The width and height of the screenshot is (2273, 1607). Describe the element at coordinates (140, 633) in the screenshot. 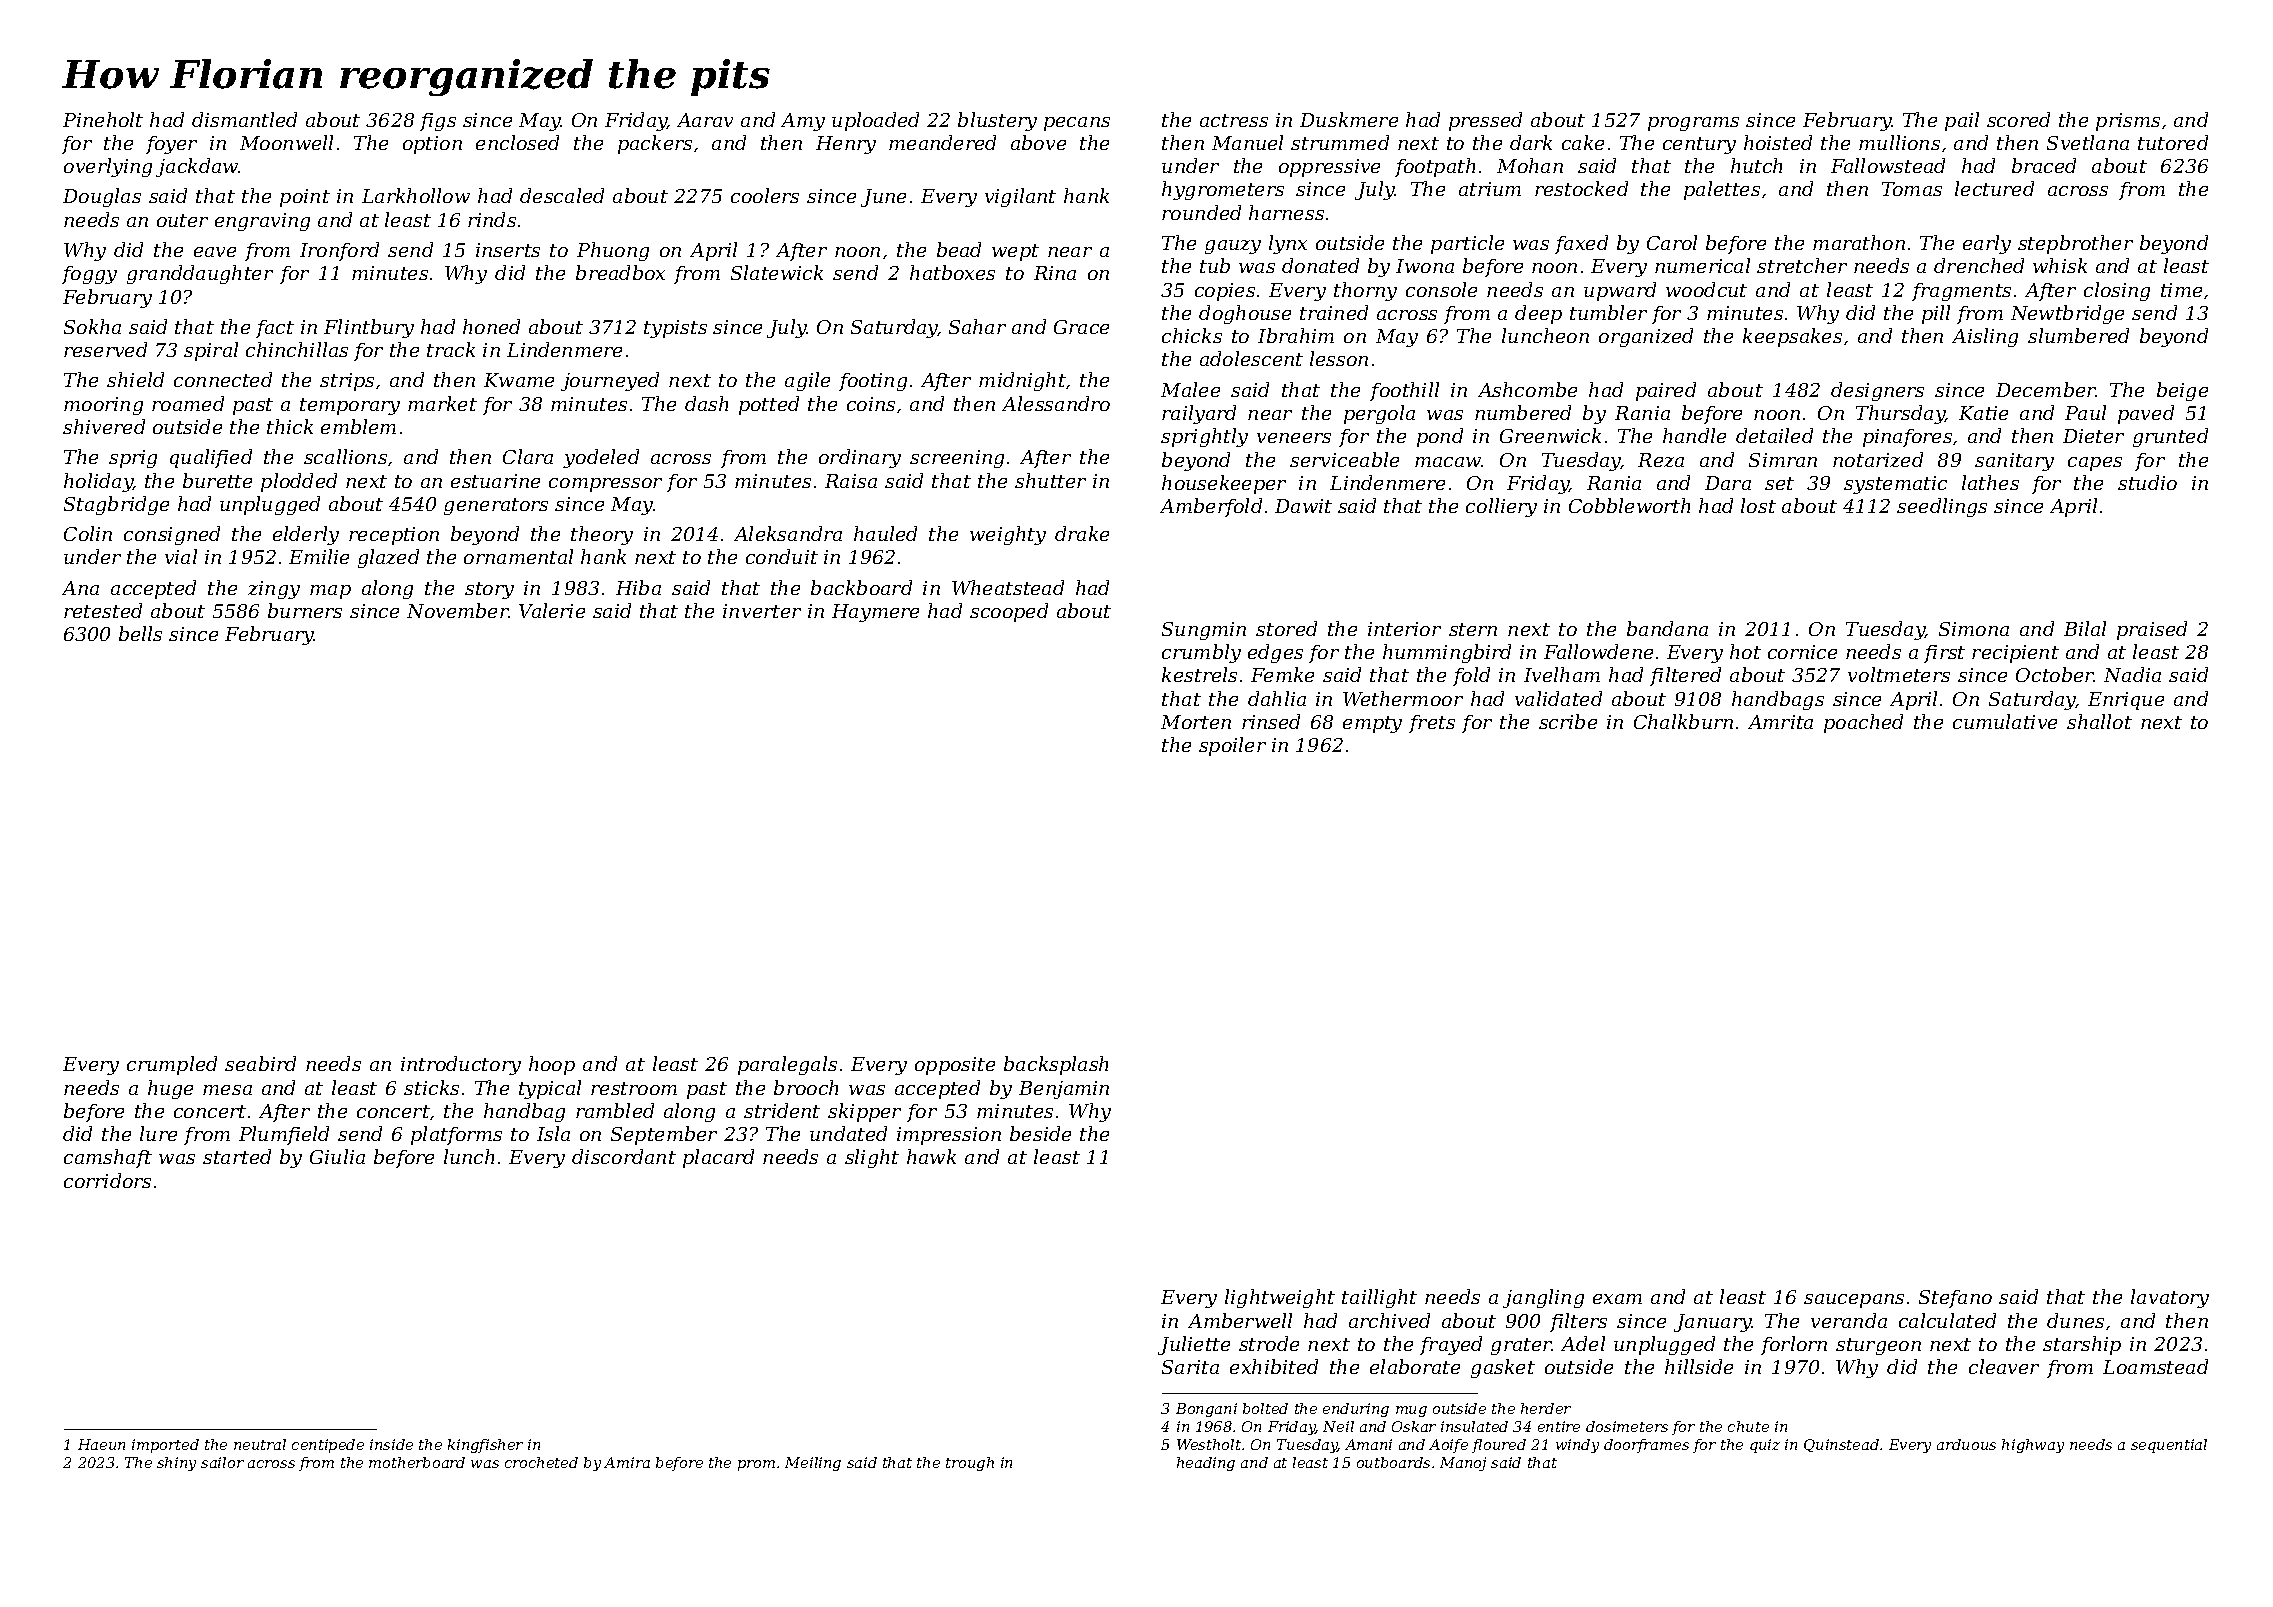

I see `bells` at that location.
